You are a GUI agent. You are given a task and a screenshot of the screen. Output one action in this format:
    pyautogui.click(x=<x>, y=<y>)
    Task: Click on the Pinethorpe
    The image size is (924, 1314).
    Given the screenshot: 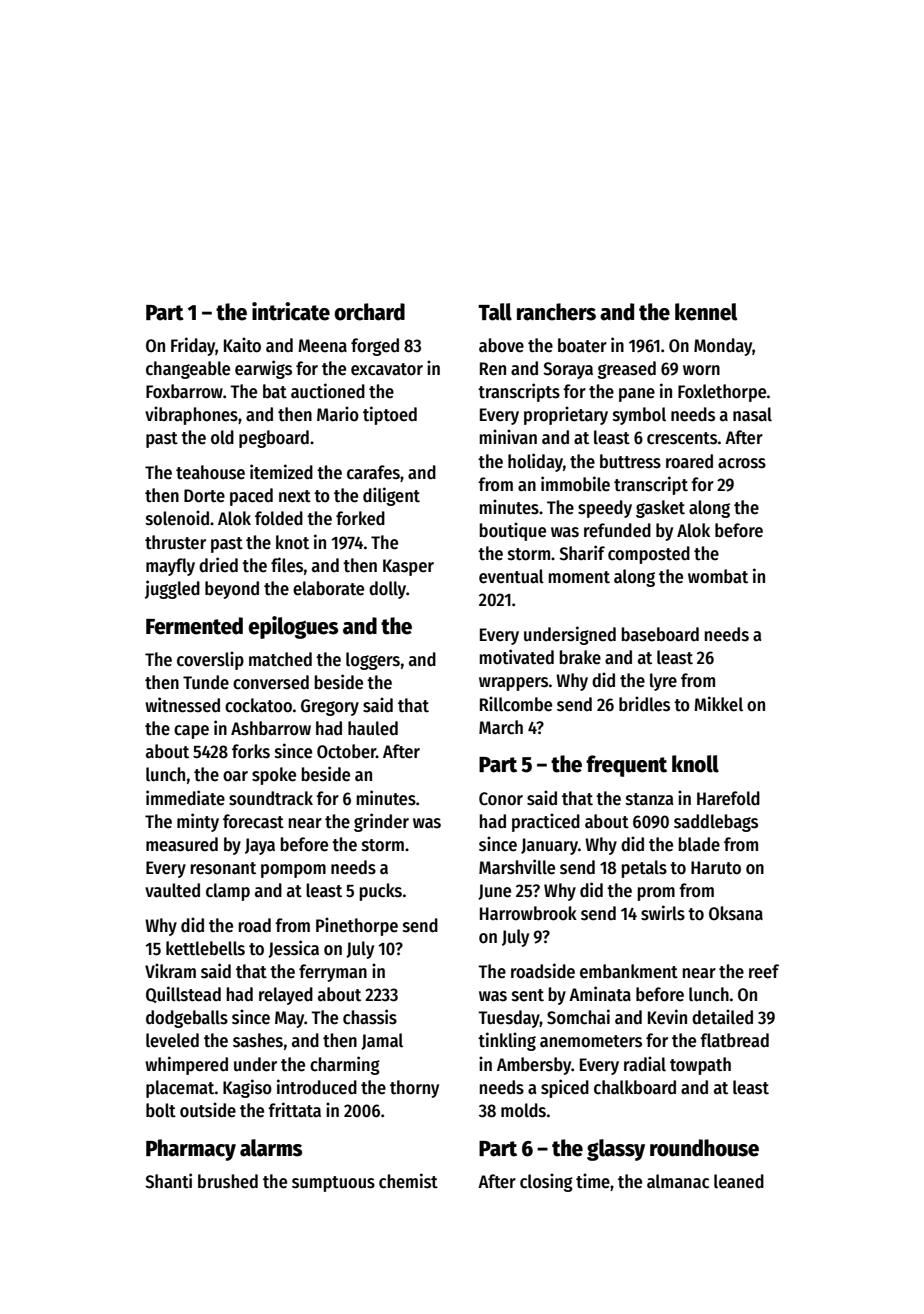 What is the action you would take?
    pyautogui.click(x=357, y=926)
